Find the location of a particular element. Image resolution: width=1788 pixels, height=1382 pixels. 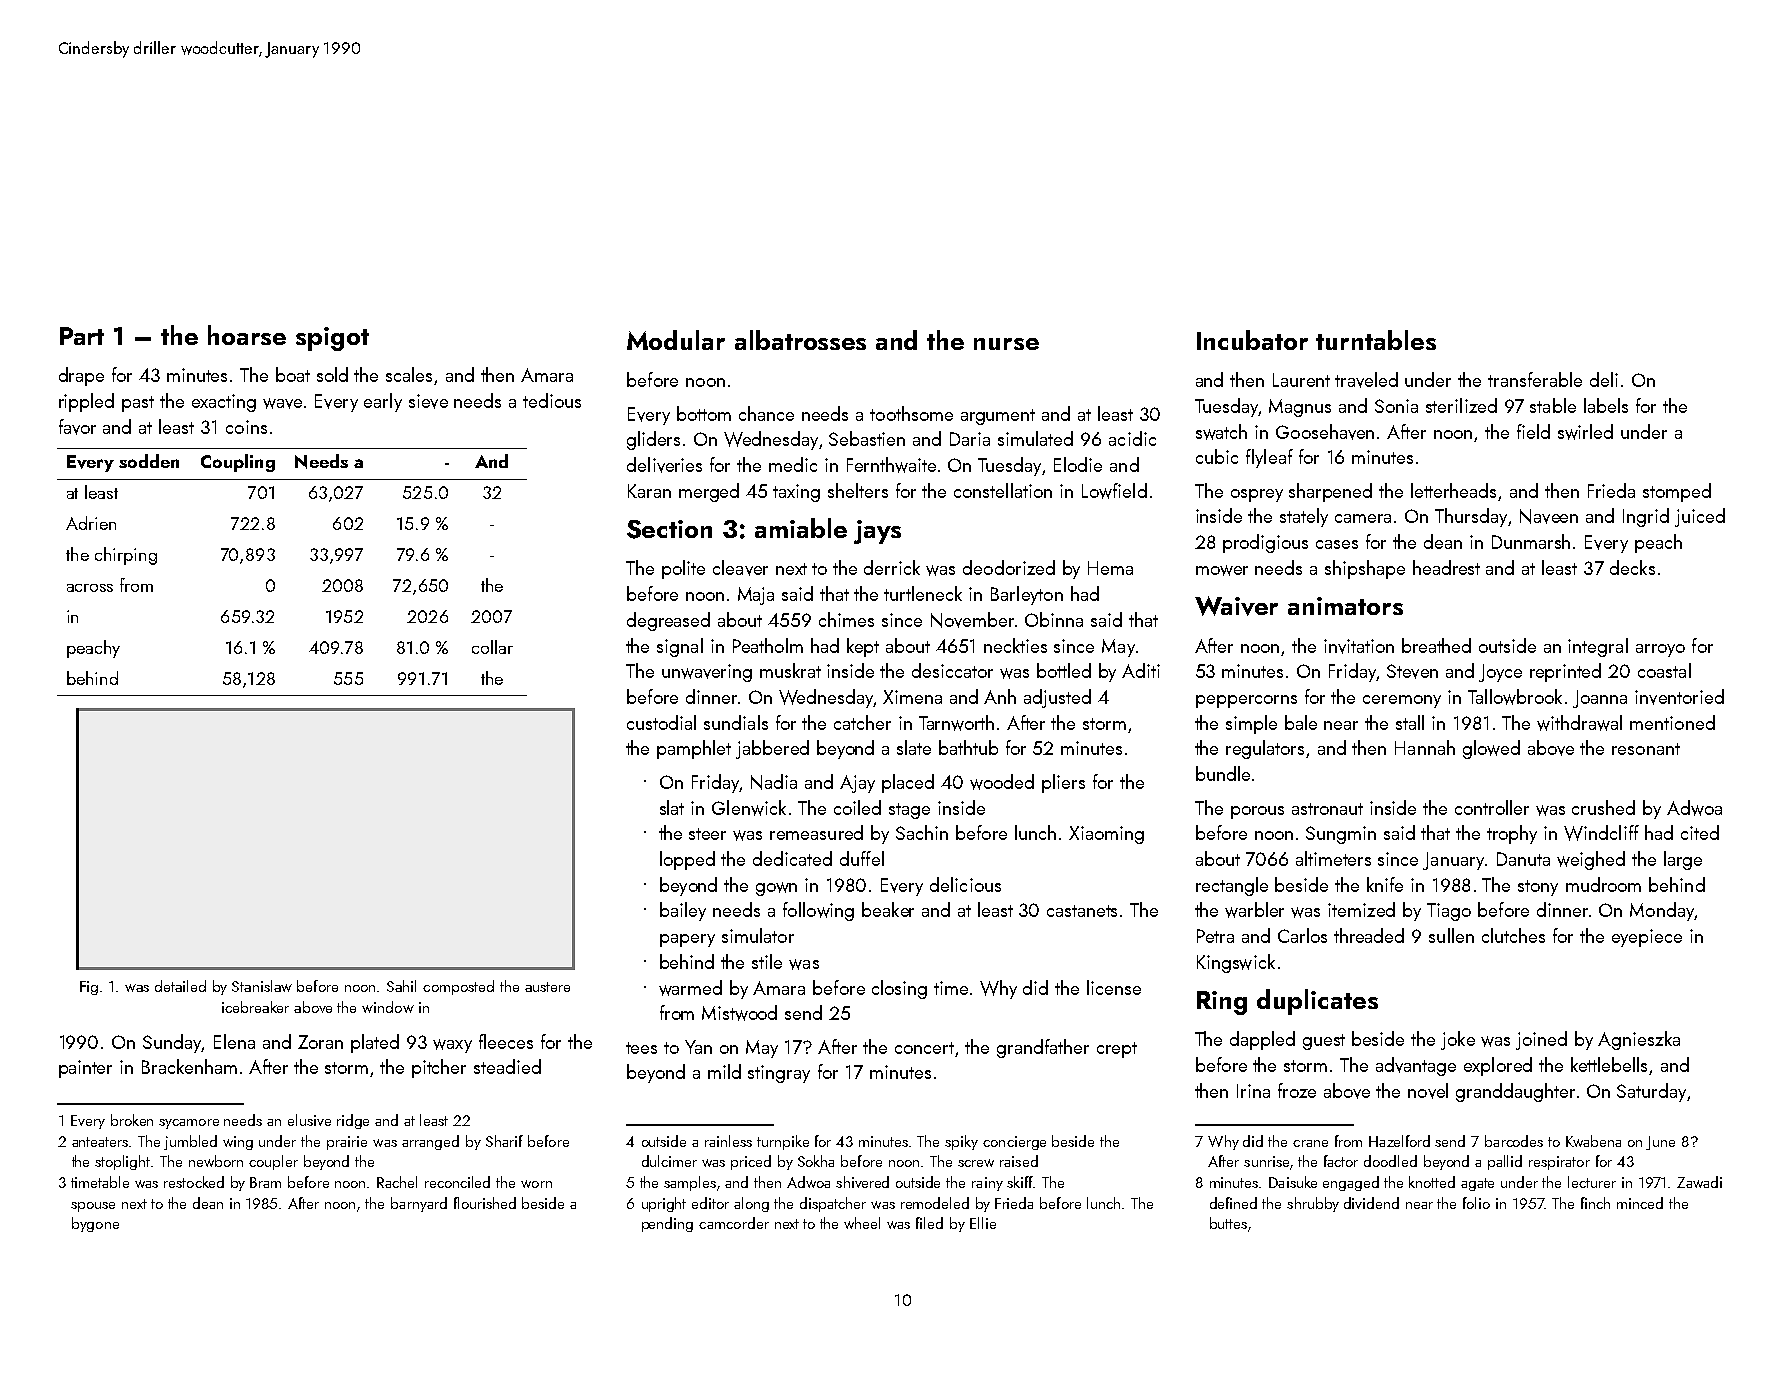

Sachin is located at coordinates (922, 832).
